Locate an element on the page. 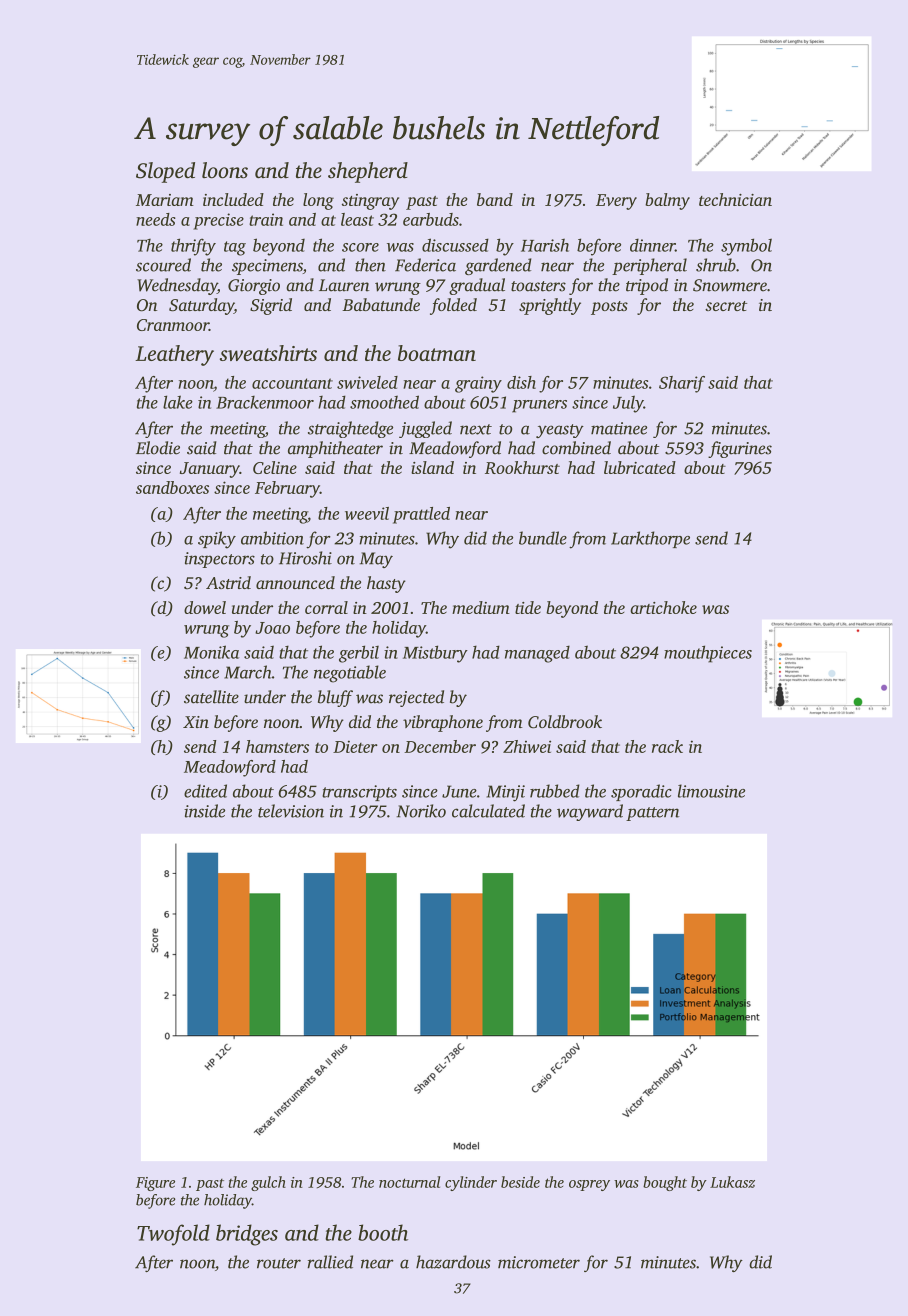  Sloped is located at coordinates (165, 172).
